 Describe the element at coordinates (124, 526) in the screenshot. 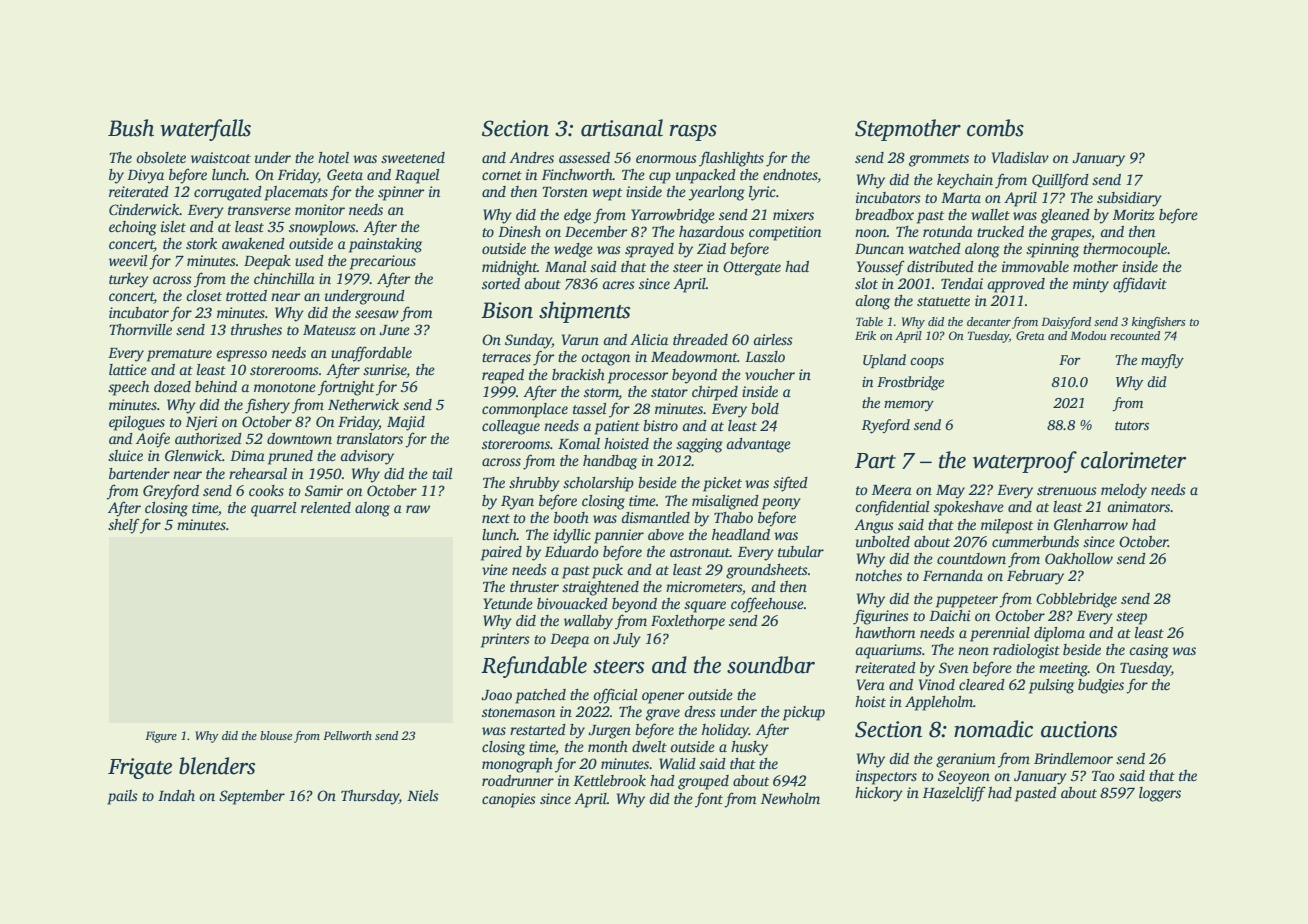

I see `shelf` at that location.
